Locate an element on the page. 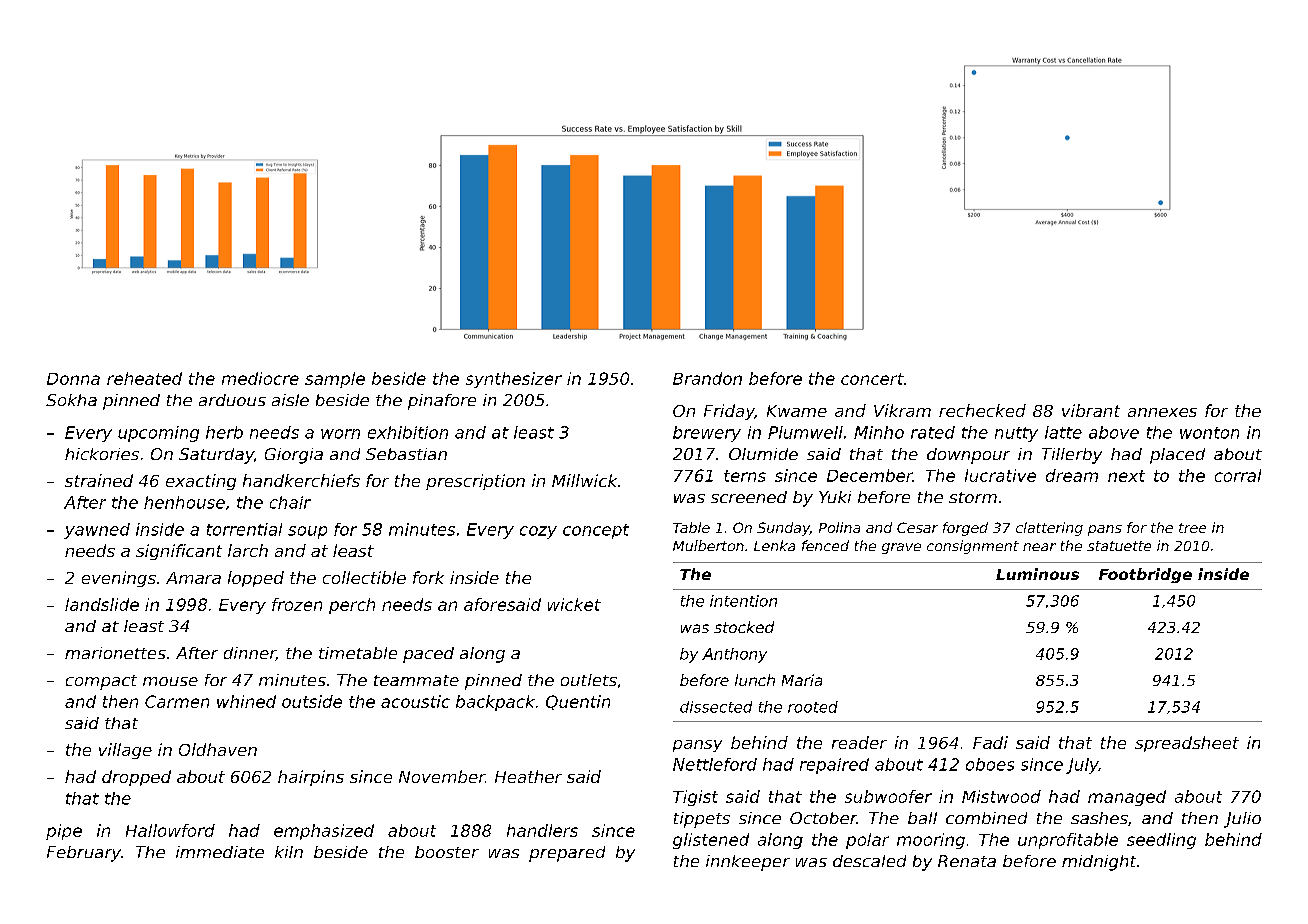 The width and height of the image is (1308, 924). Donna is located at coordinates (73, 379).
